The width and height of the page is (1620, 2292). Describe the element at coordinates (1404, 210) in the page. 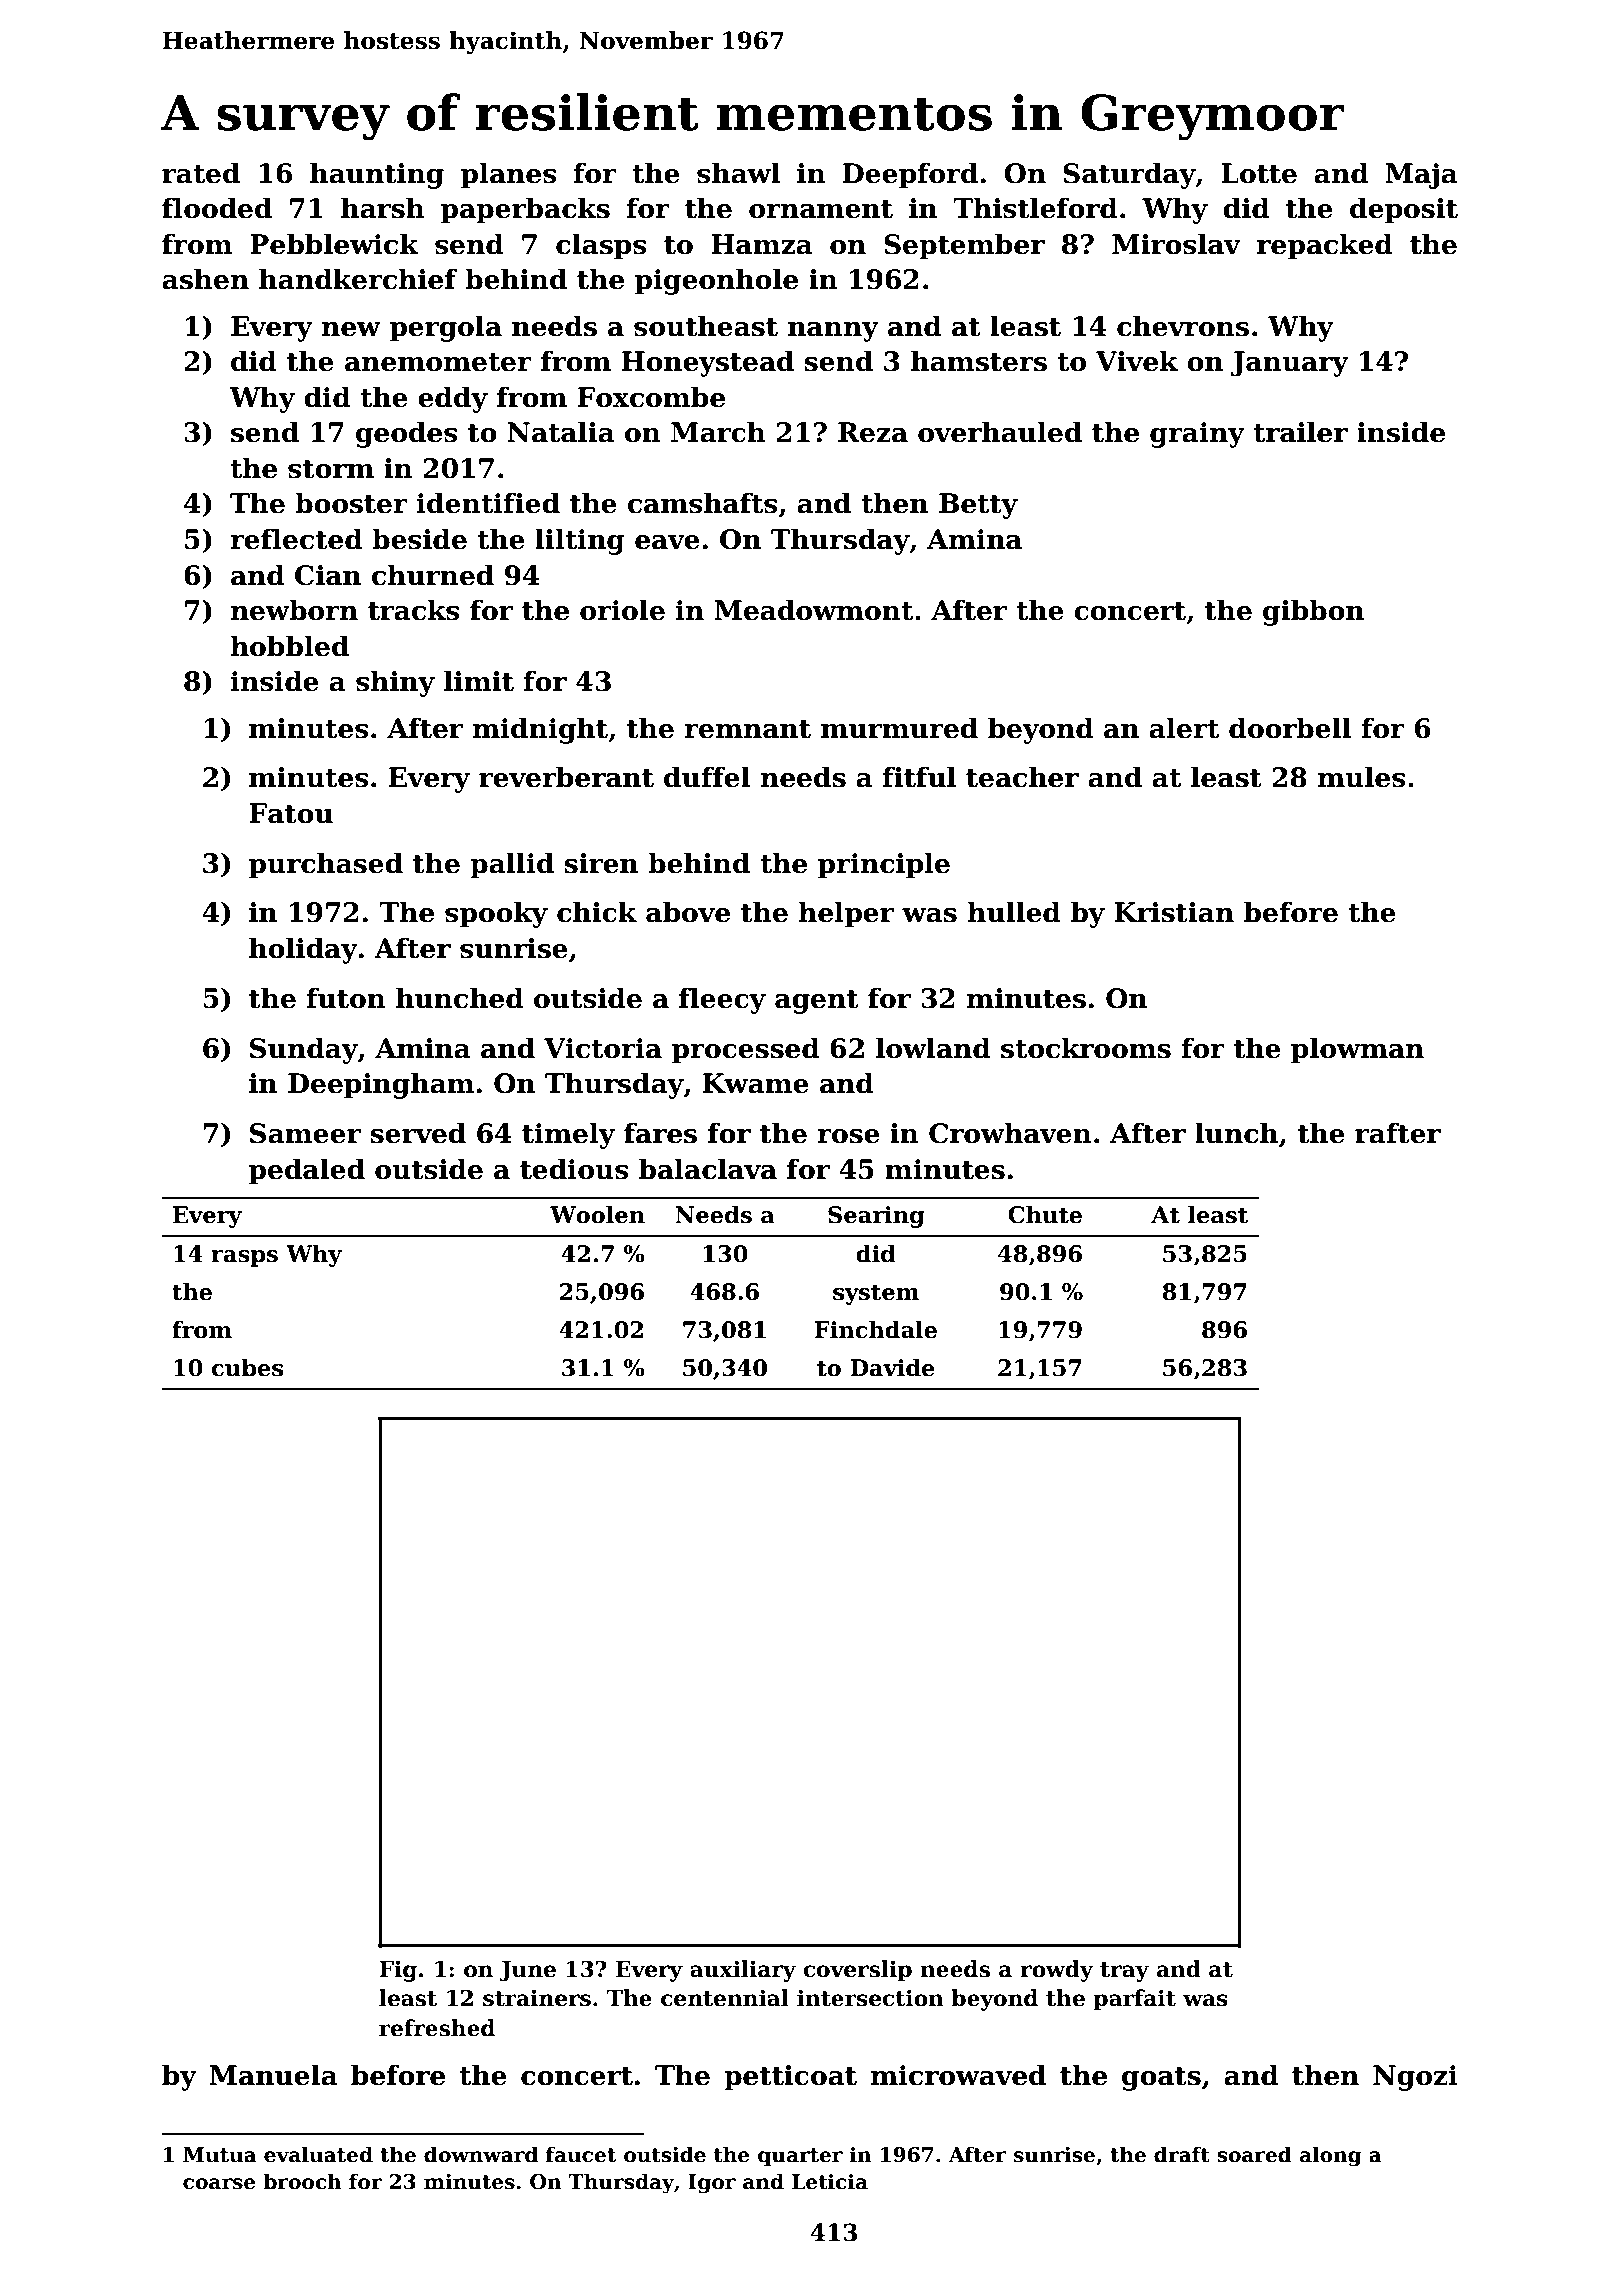

I see `deposit` at that location.
